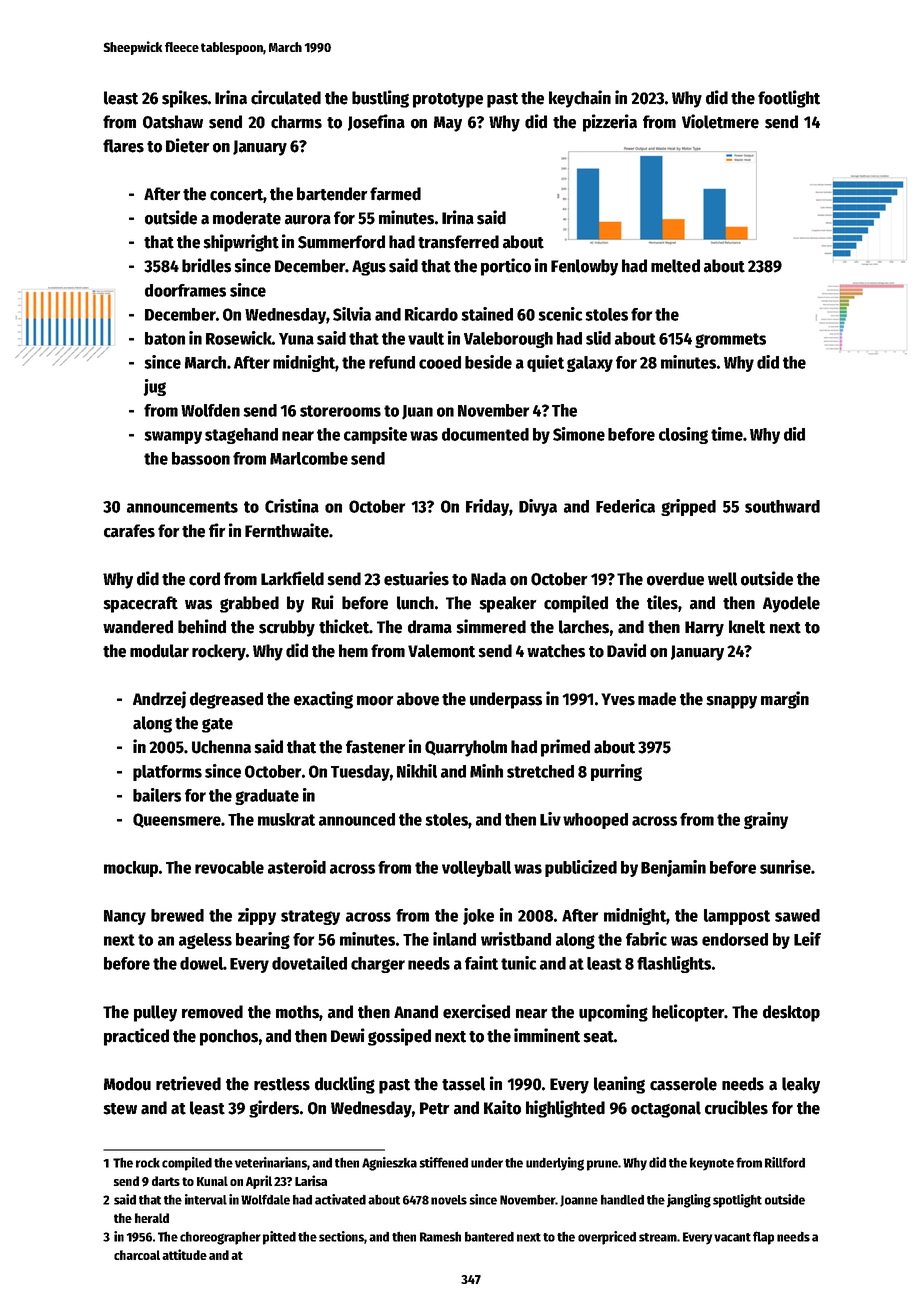 The width and height of the screenshot is (924, 1308). What do you see at coordinates (763, 1238) in the screenshot?
I see `flap` at bounding box center [763, 1238].
